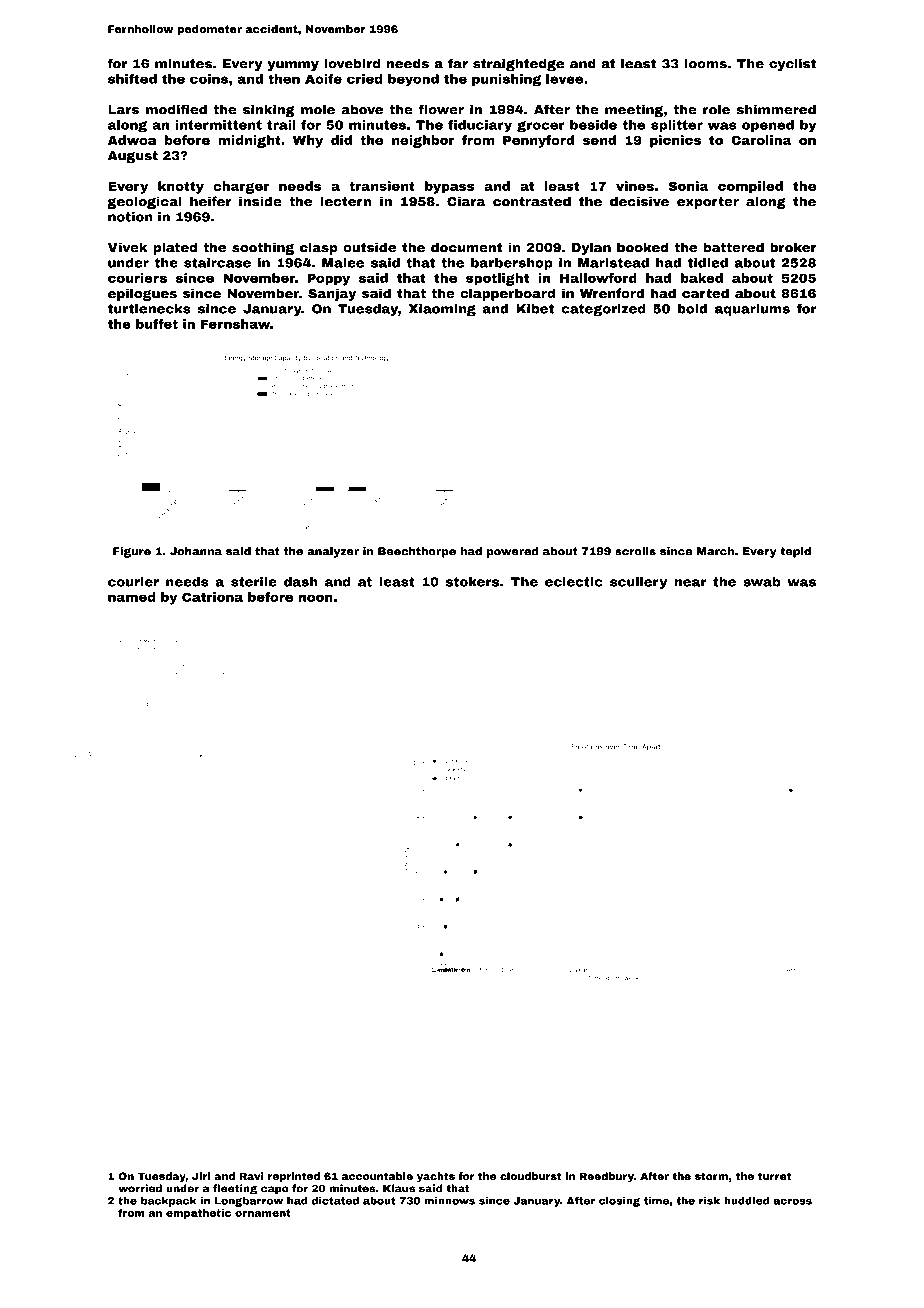 Image resolution: width=924 pixels, height=1308 pixels. I want to click on looms, so click(705, 63).
